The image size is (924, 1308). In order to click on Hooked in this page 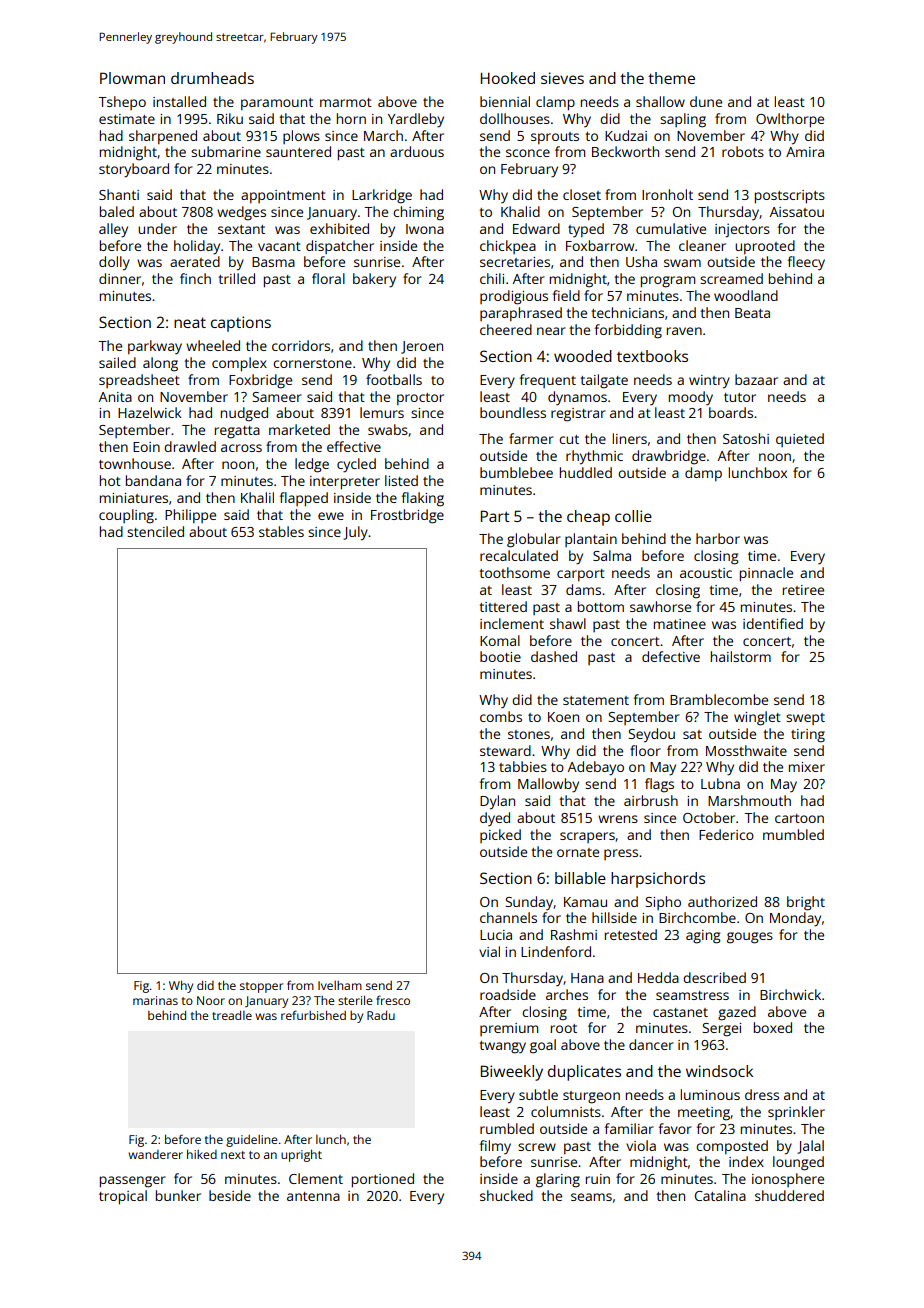, I will do `click(508, 78)`.
